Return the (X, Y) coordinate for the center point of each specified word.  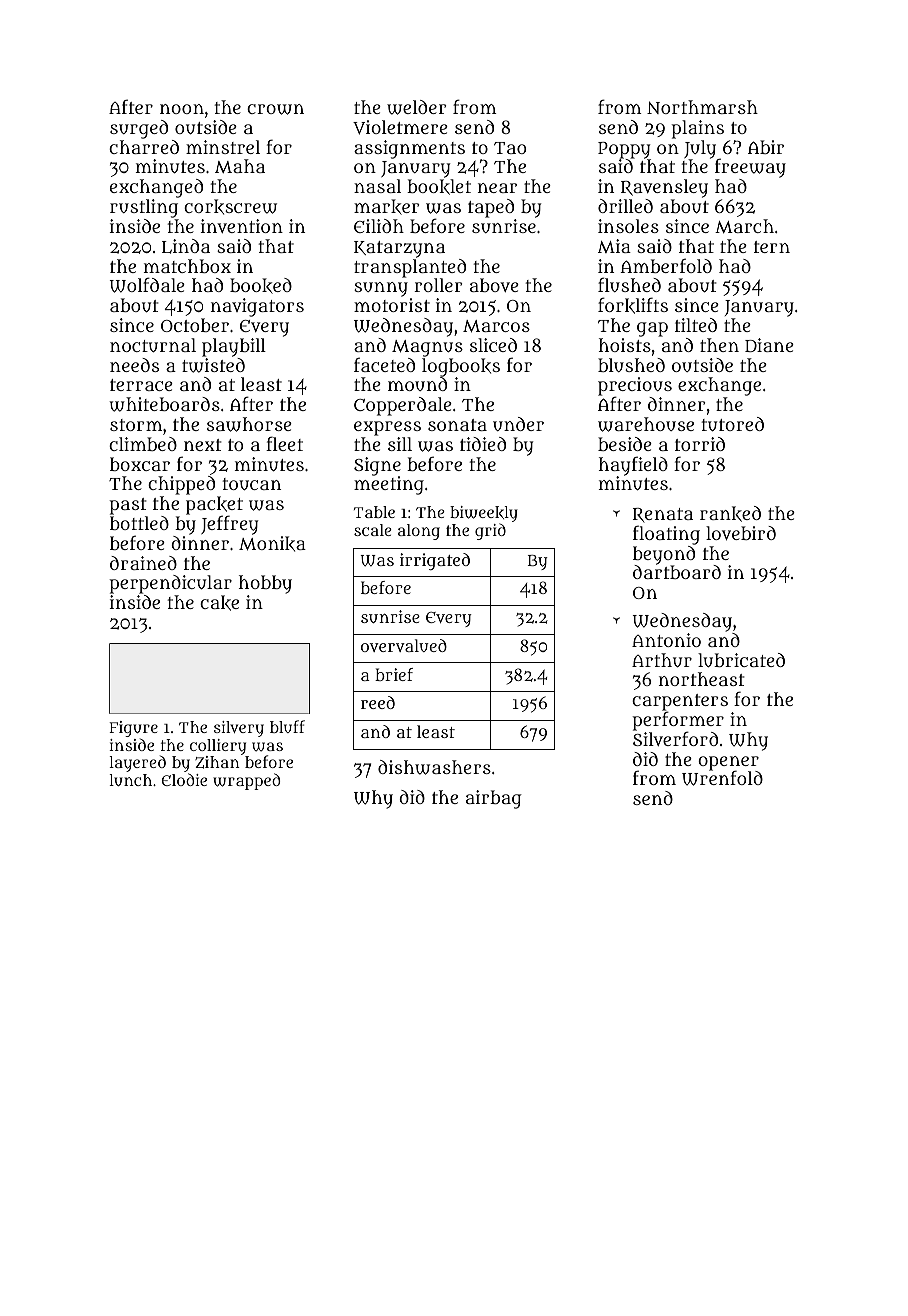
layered (138, 763)
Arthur (662, 660)
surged (139, 129)
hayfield (633, 466)
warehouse (646, 424)
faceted (384, 364)
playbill (234, 347)
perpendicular (171, 584)
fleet (284, 443)
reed (378, 702)
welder (417, 107)
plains (698, 129)
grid (490, 531)
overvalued (404, 645)
